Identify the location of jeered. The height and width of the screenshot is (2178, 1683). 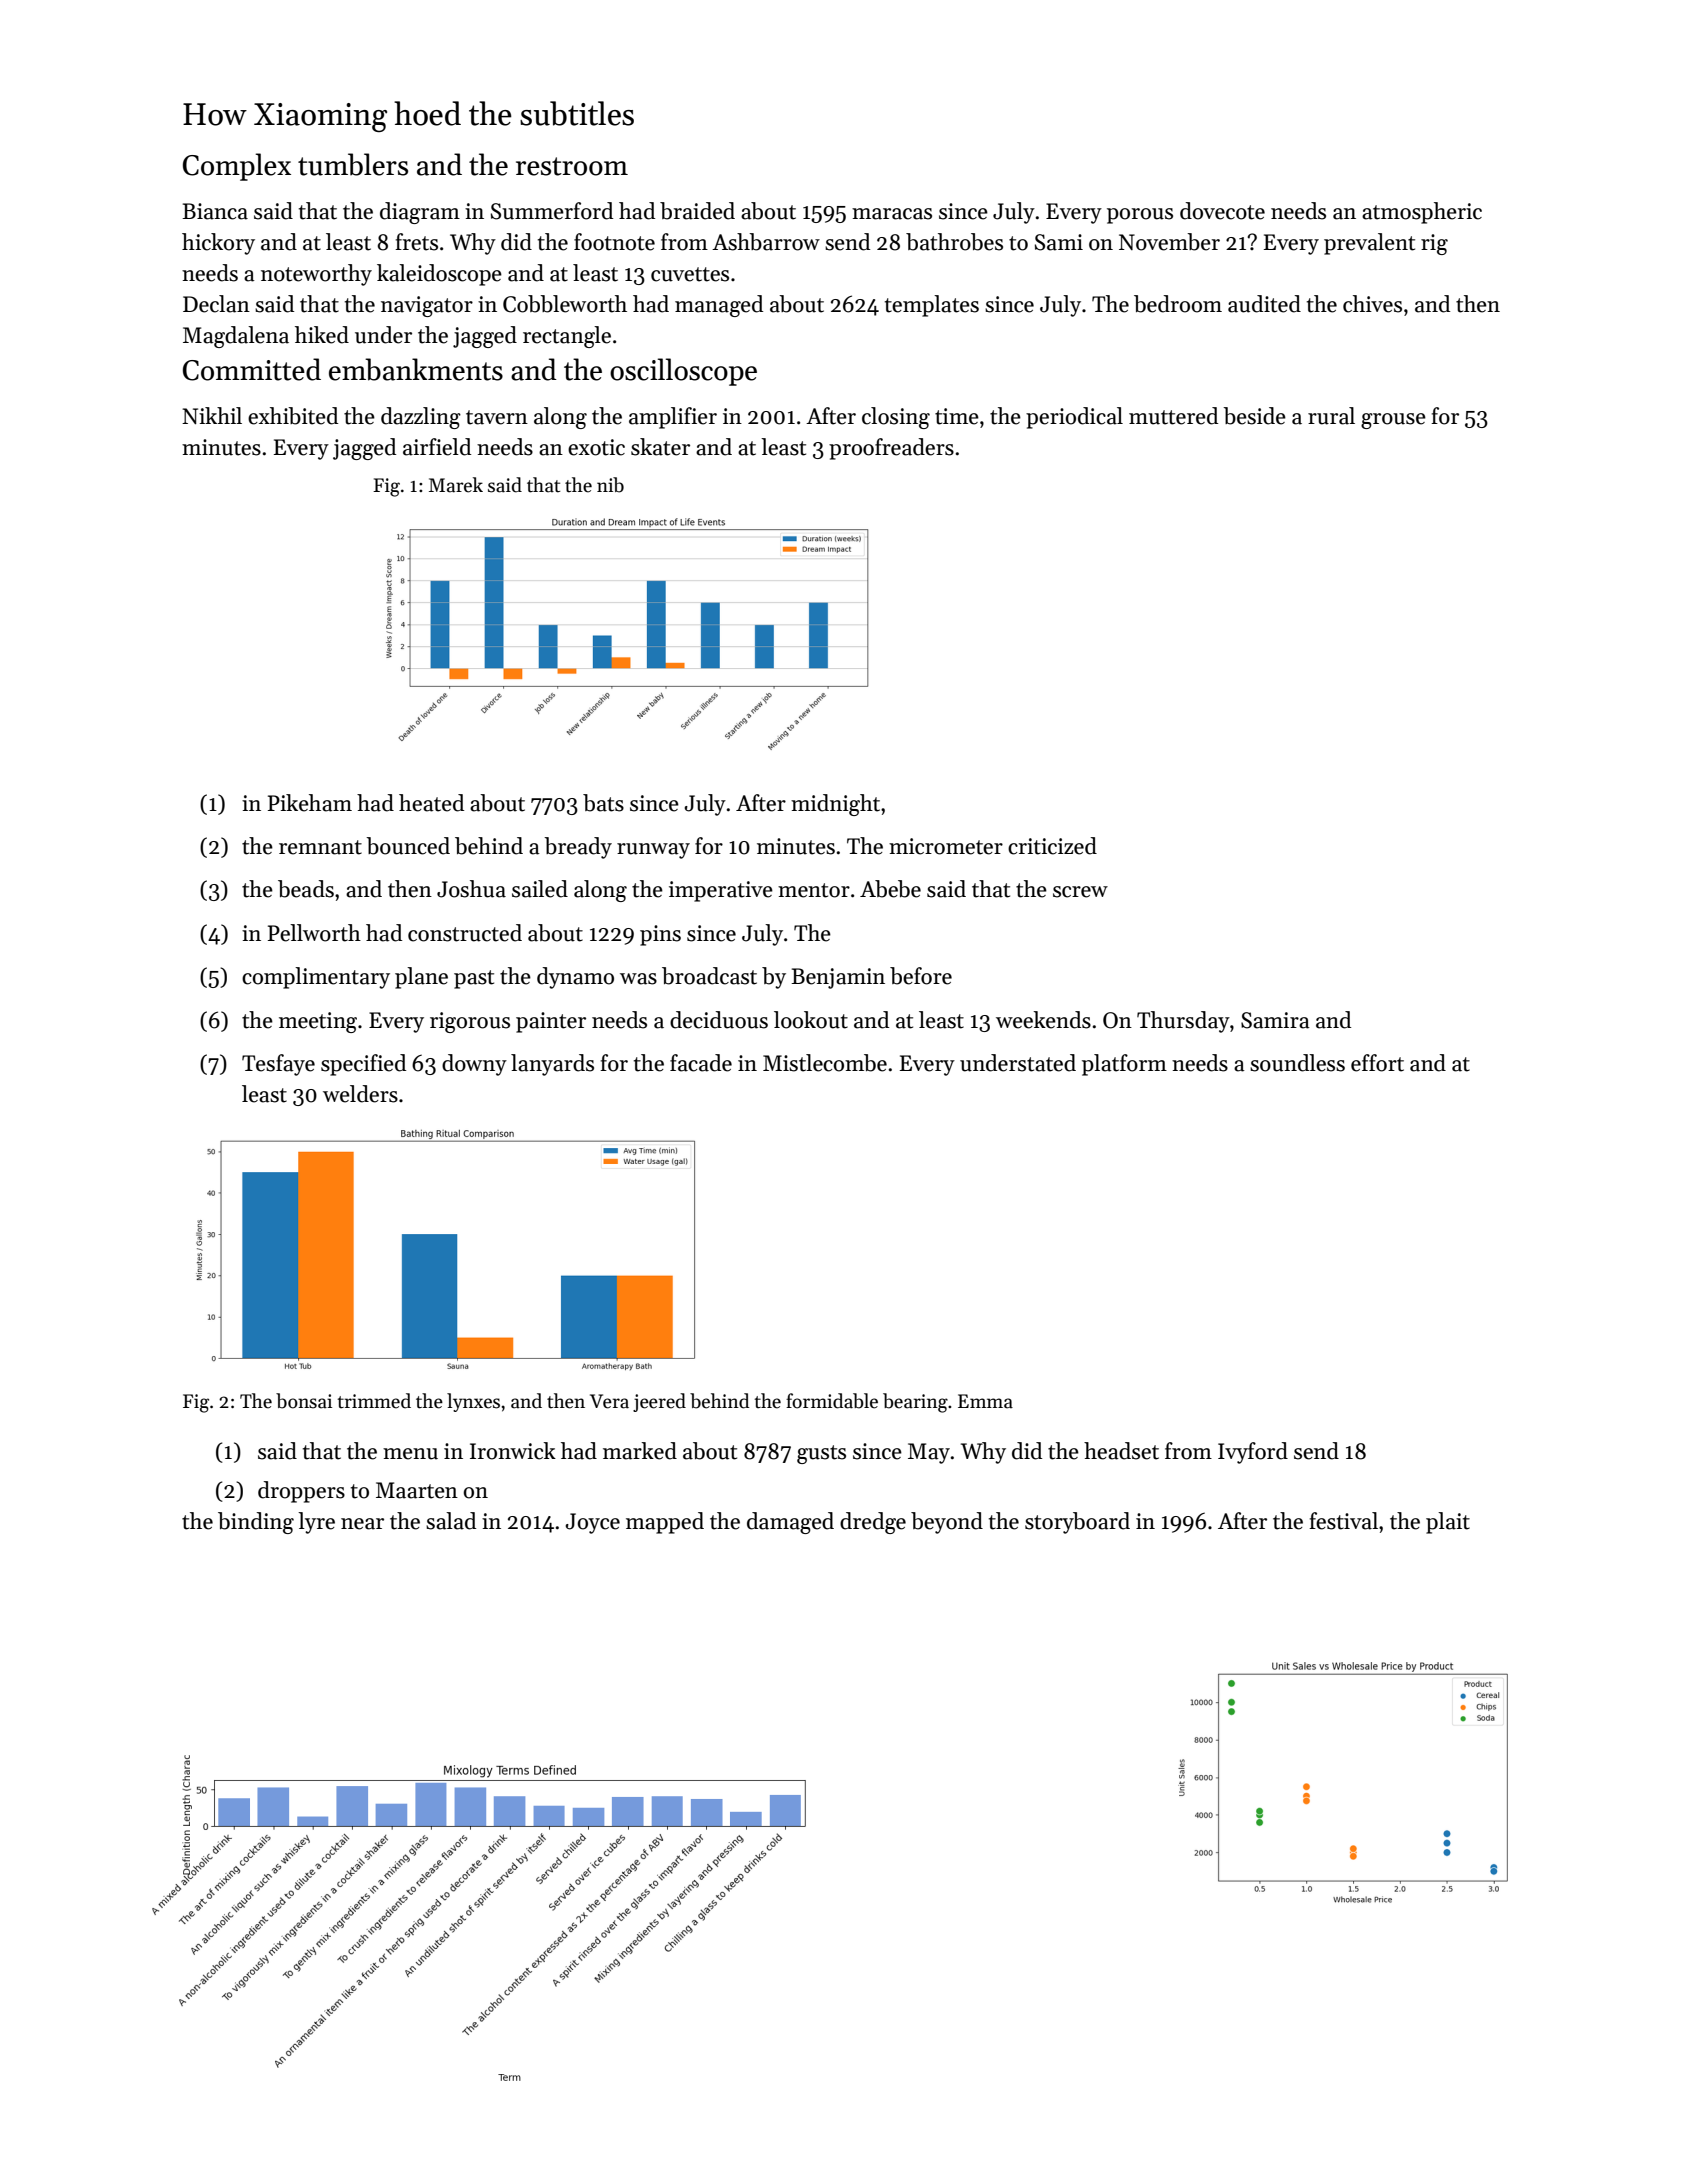
(659, 1402).
